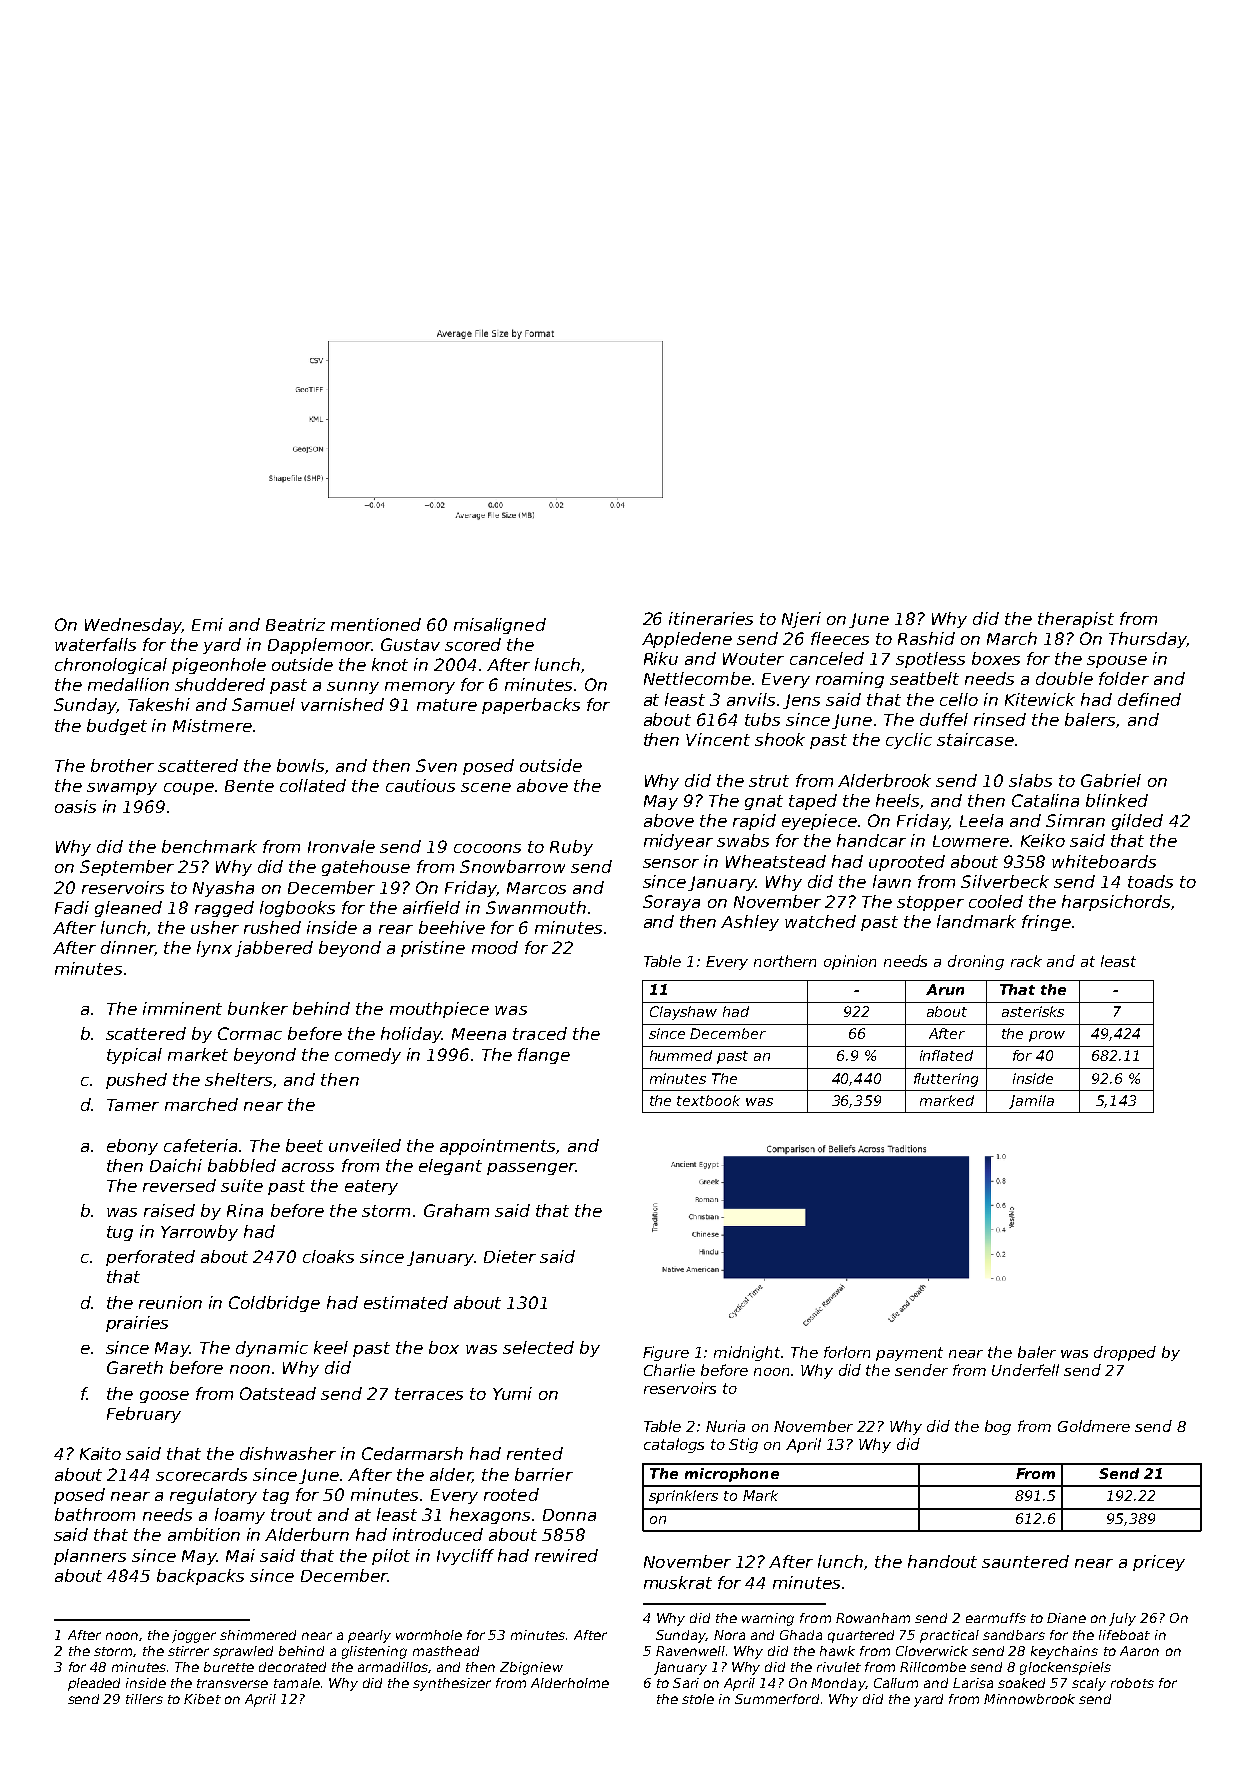  Describe the element at coordinates (500, 626) in the screenshot. I see `misaligned` at that location.
